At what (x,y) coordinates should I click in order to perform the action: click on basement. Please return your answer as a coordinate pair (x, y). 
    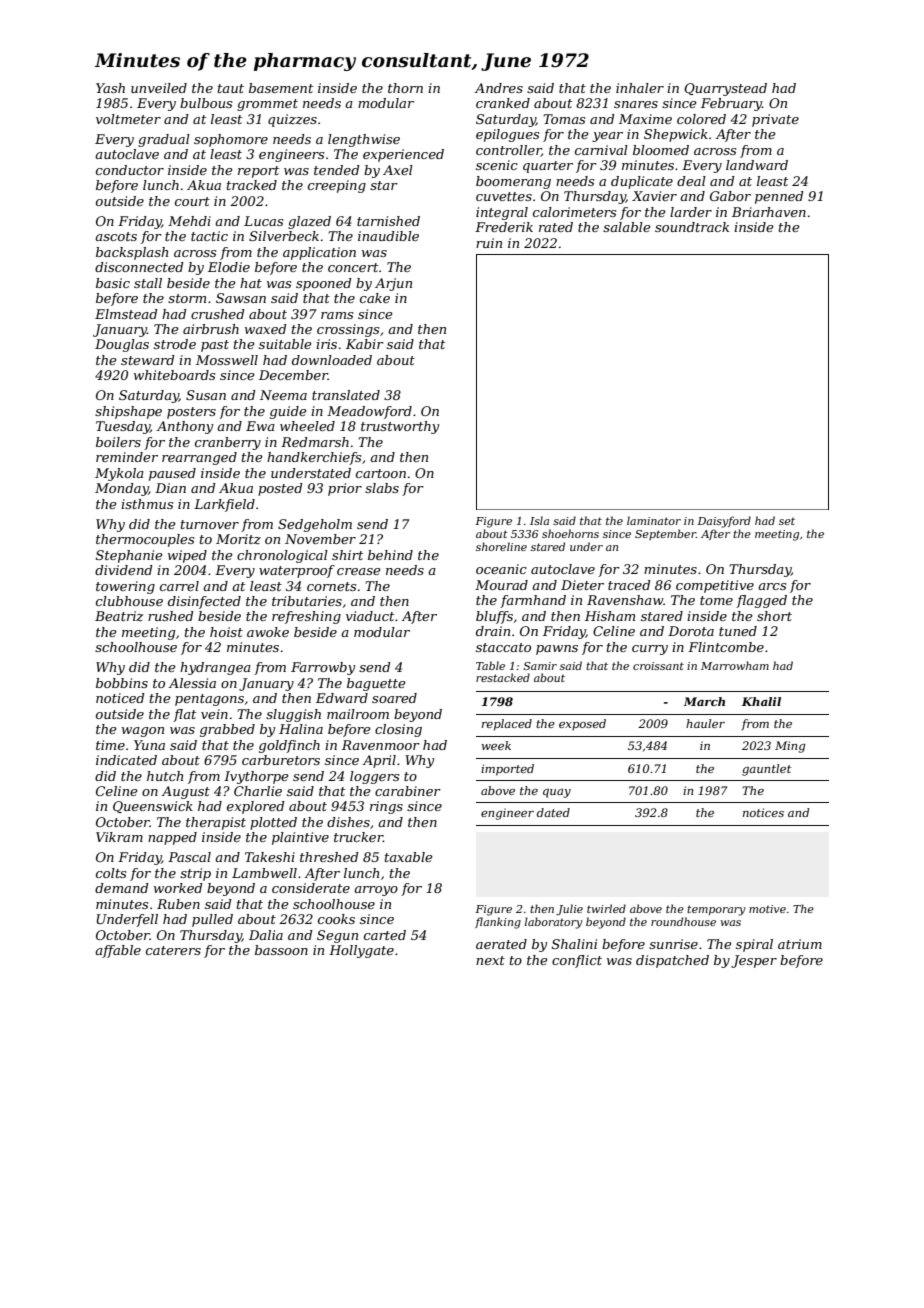
    Looking at the image, I should click on (281, 88).
